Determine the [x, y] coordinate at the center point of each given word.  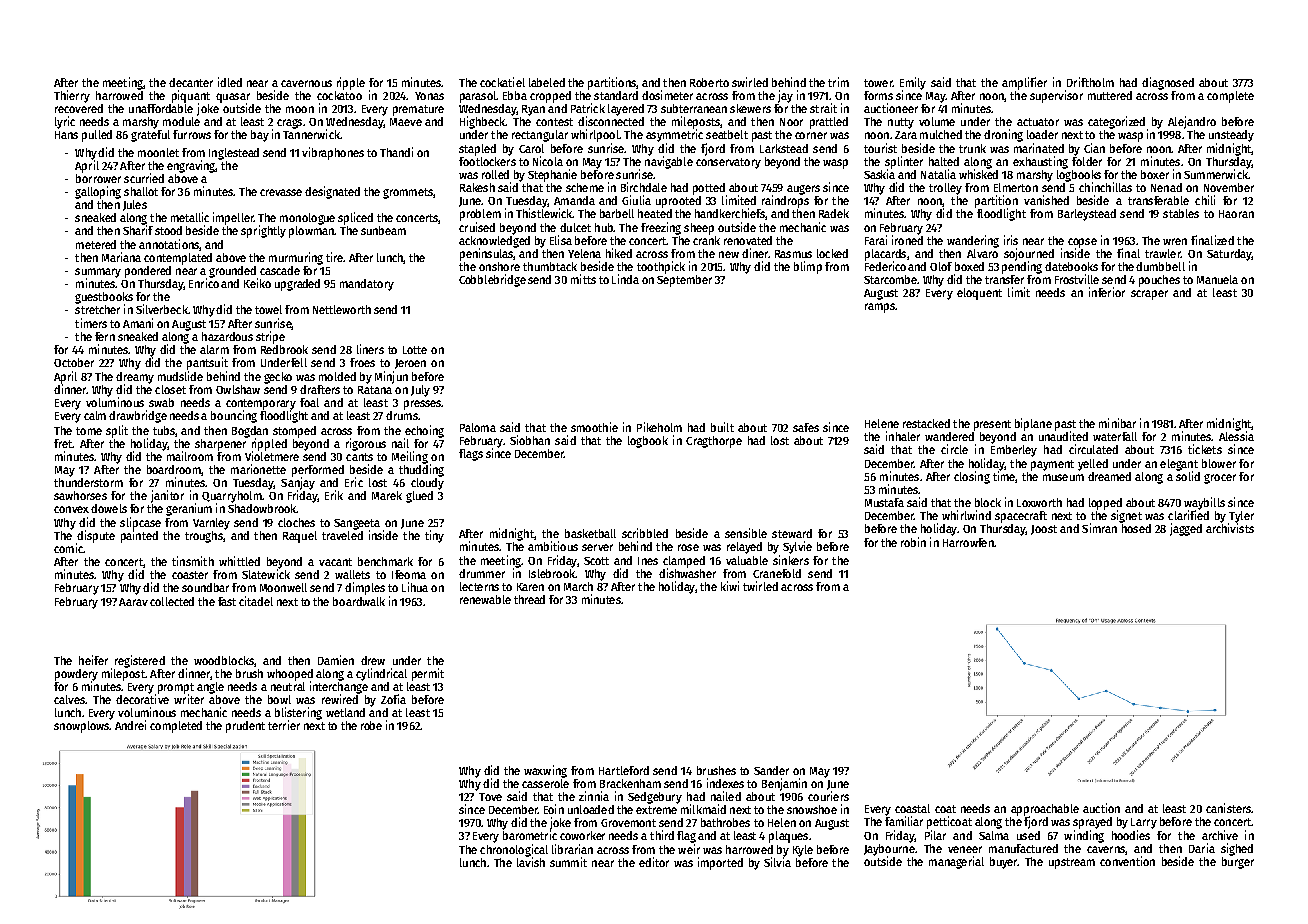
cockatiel [502, 82]
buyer [1004, 863]
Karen [530, 587]
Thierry [72, 96]
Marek [387, 495]
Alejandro [1192, 122]
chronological [514, 850]
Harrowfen [968, 542]
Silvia [777, 862]
